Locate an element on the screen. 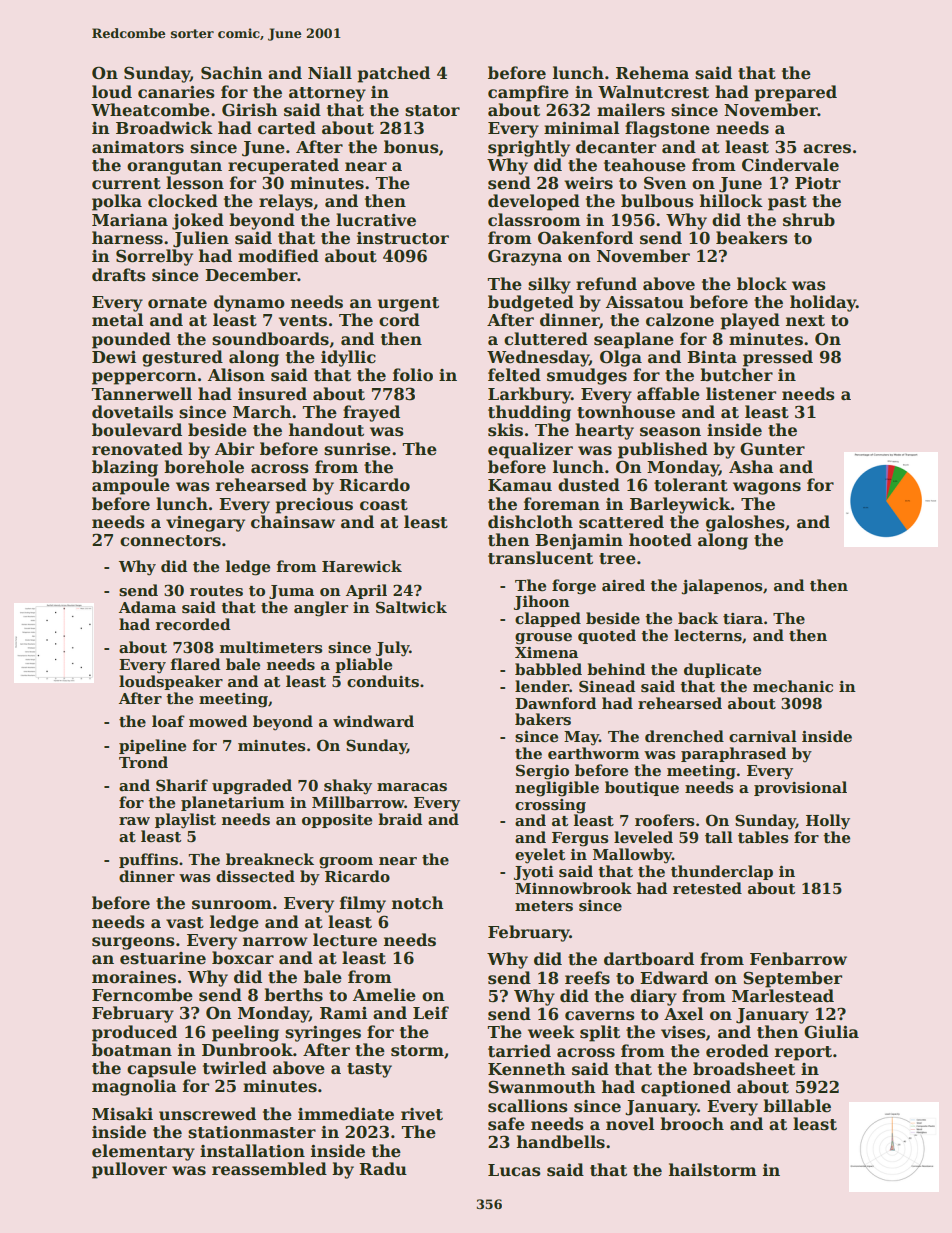 The height and width of the screenshot is (1233, 952). acres is located at coordinates (827, 149).
